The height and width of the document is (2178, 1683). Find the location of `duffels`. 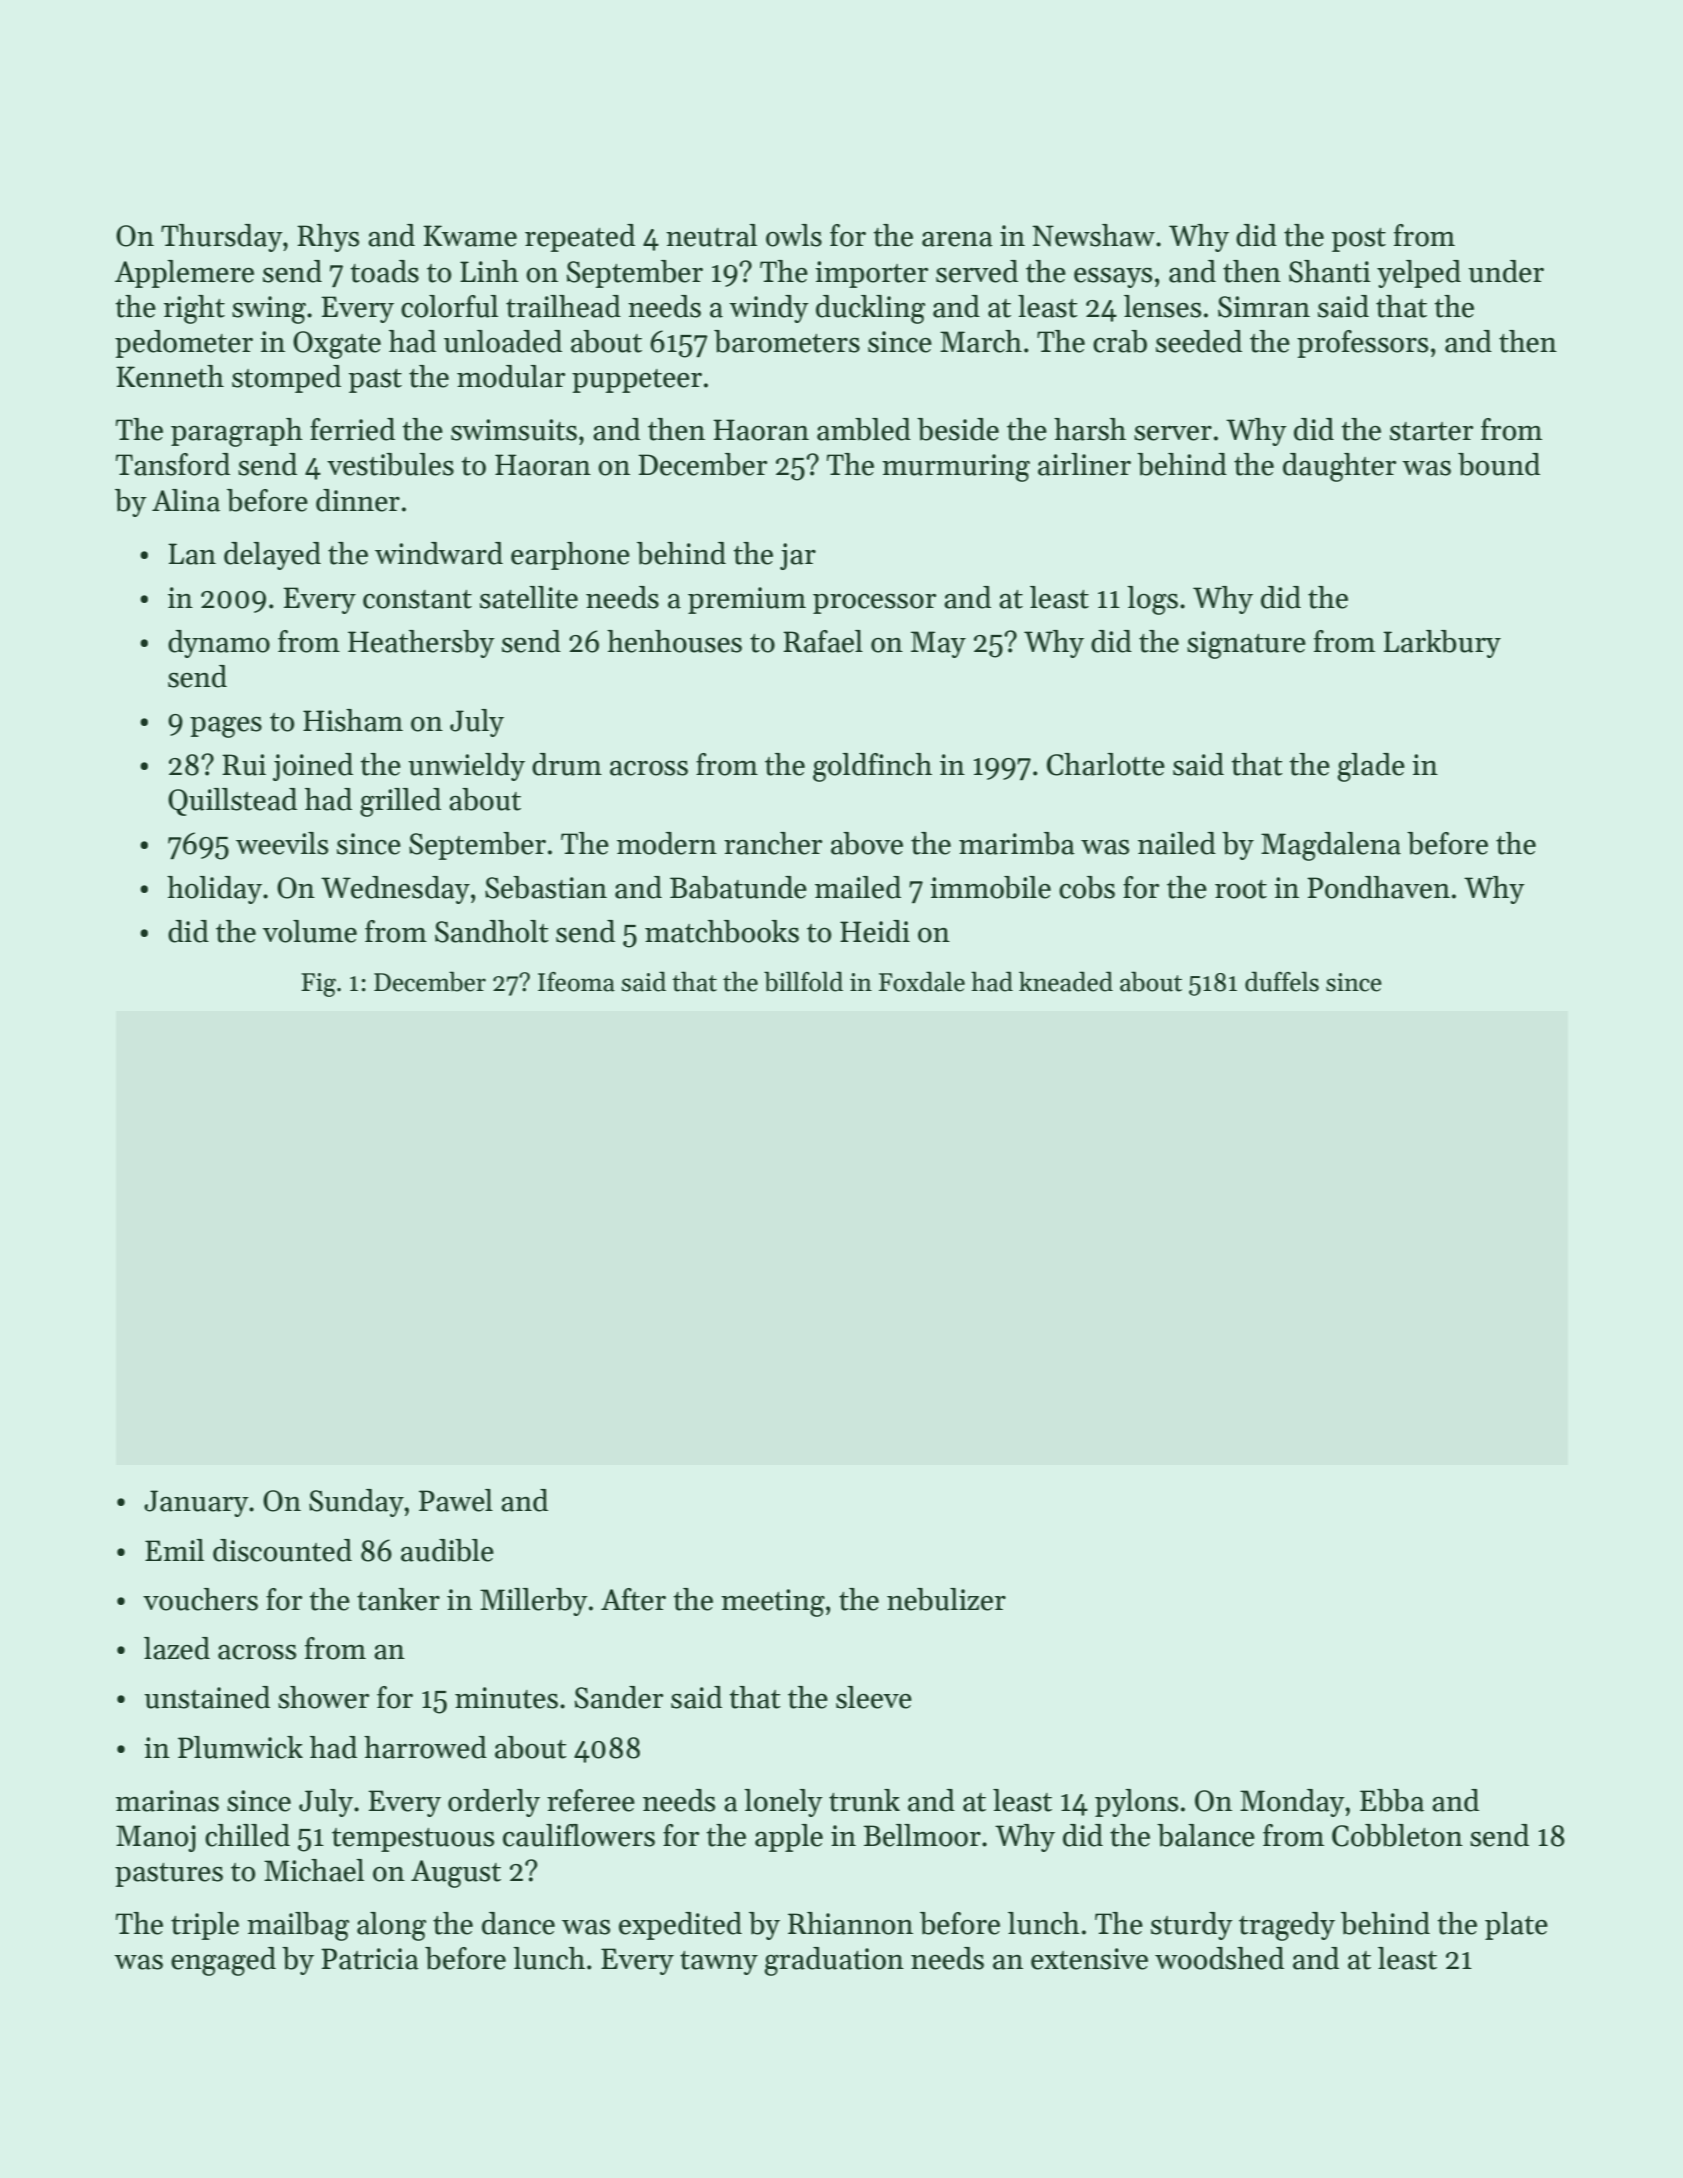

duffels is located at coordinates (1282, 981).
